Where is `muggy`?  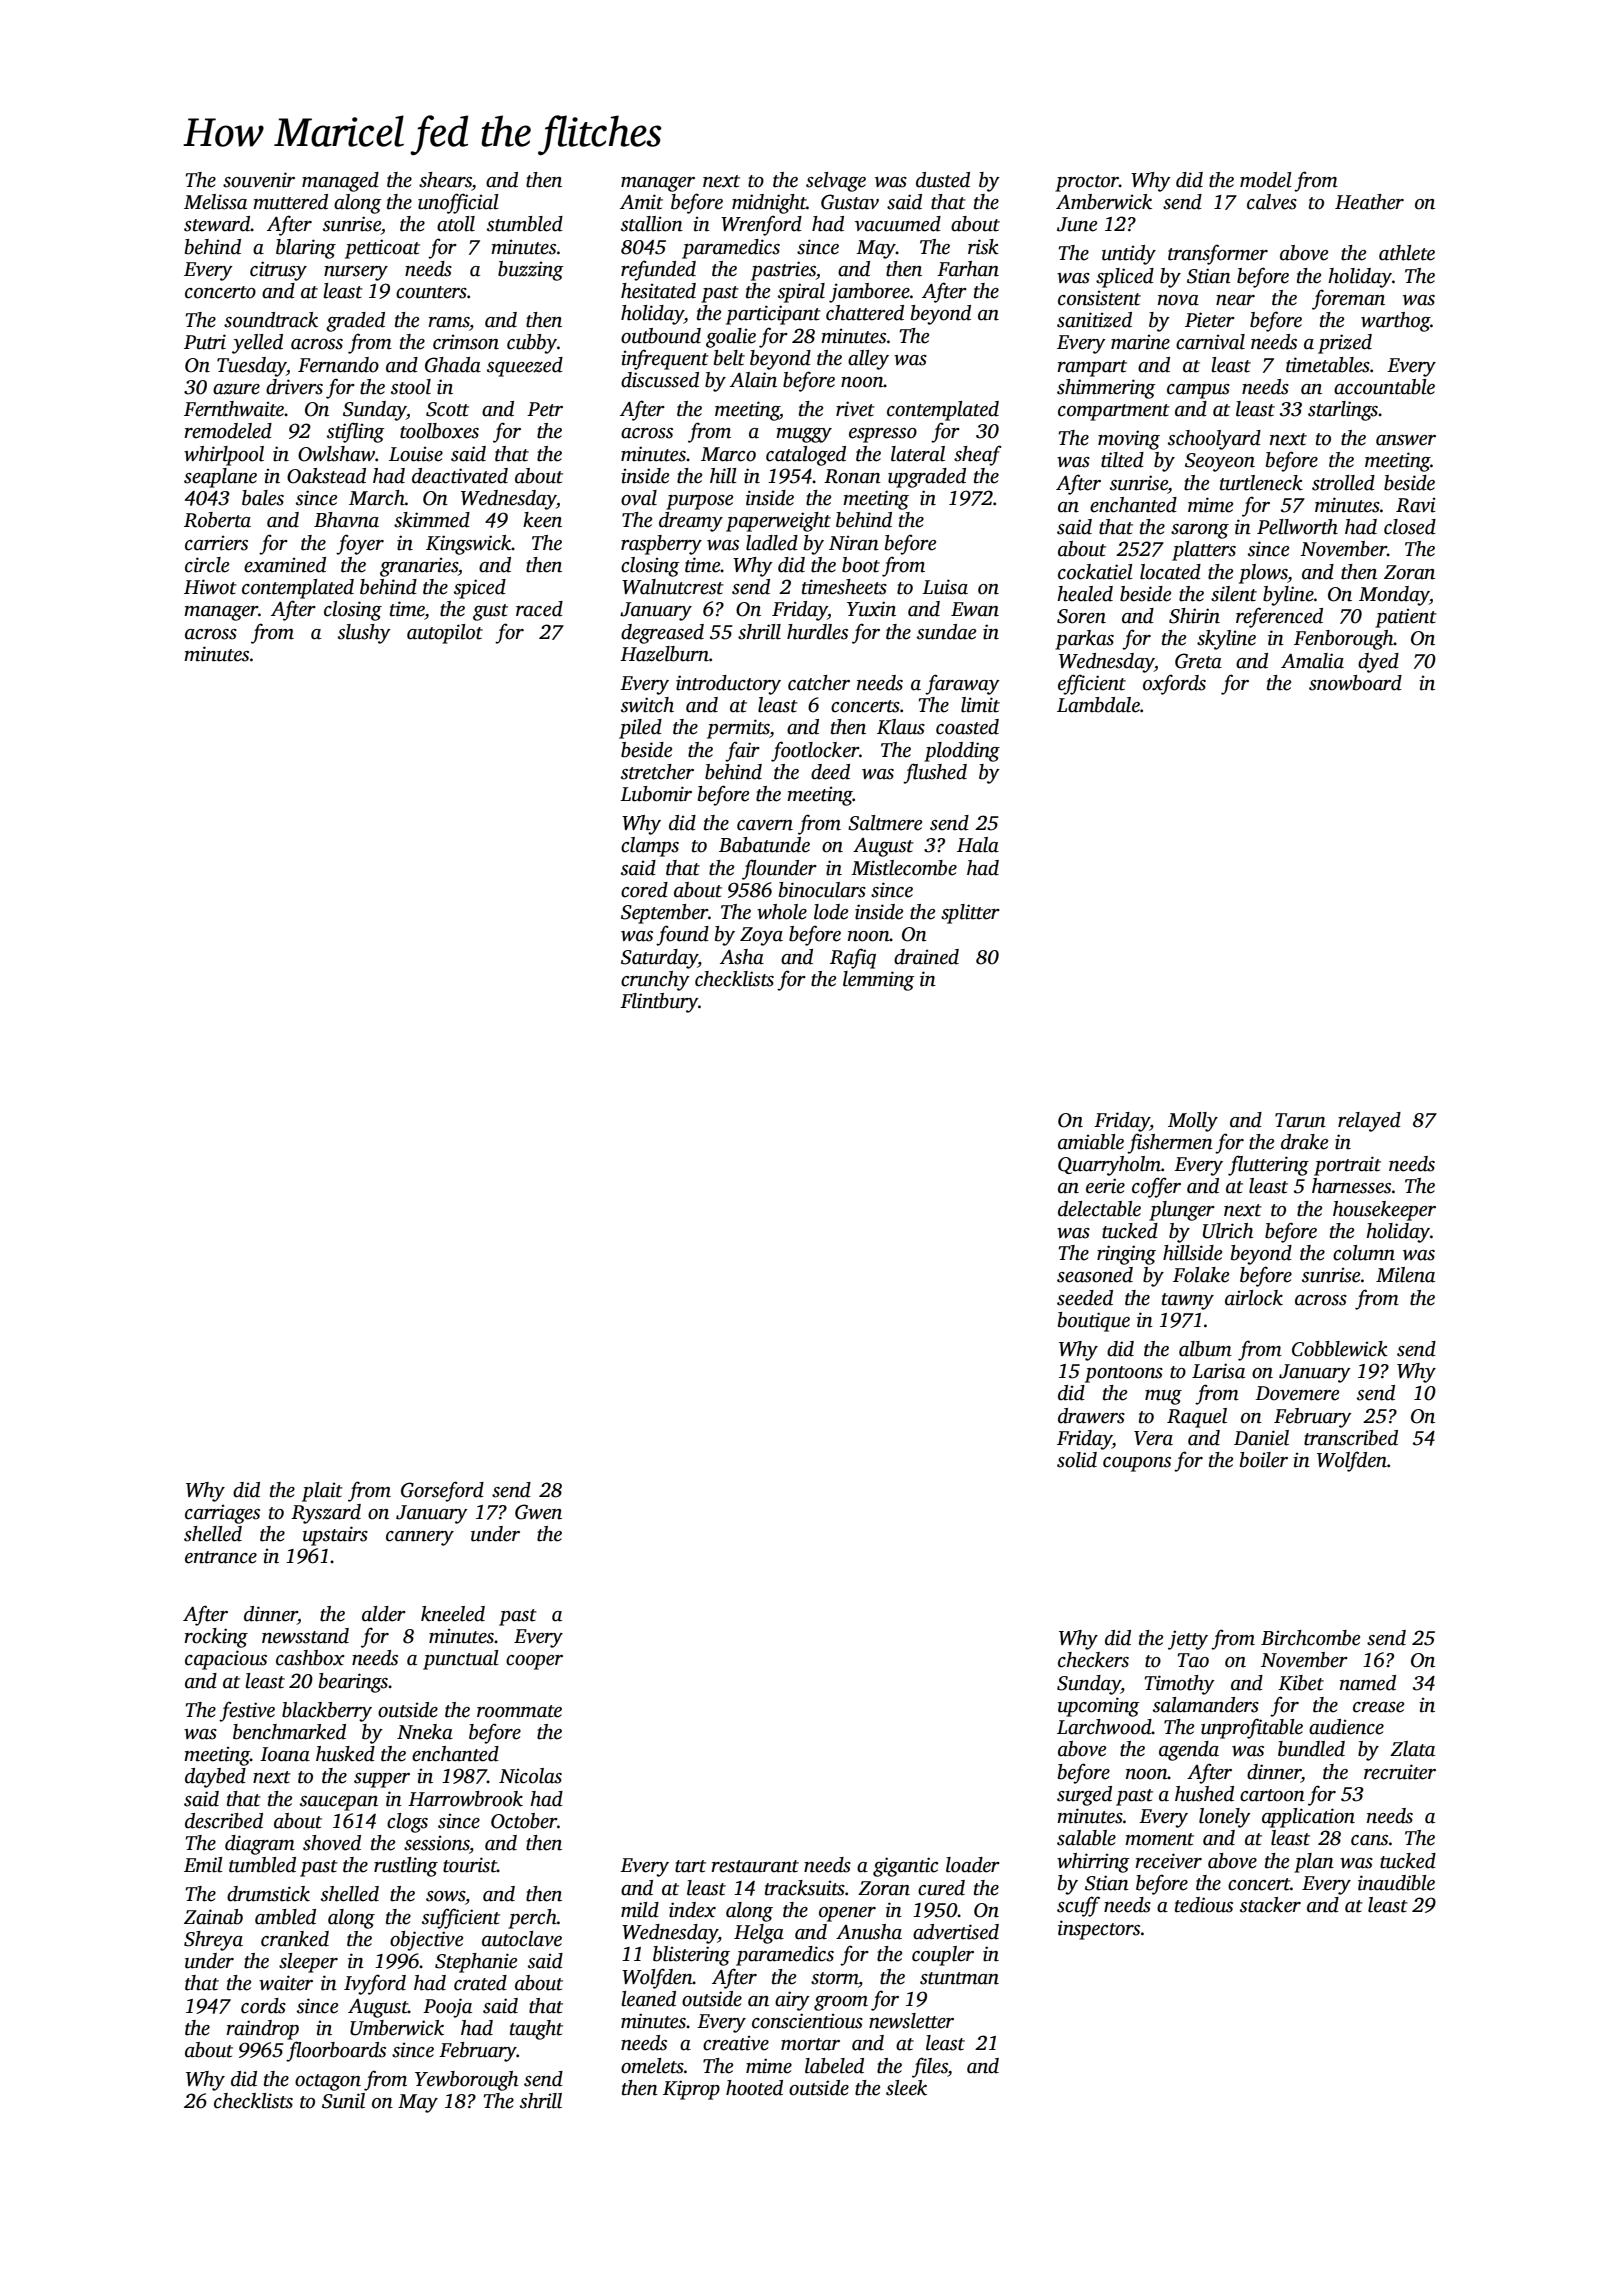
muggy is located at coordinates (804, 435).
